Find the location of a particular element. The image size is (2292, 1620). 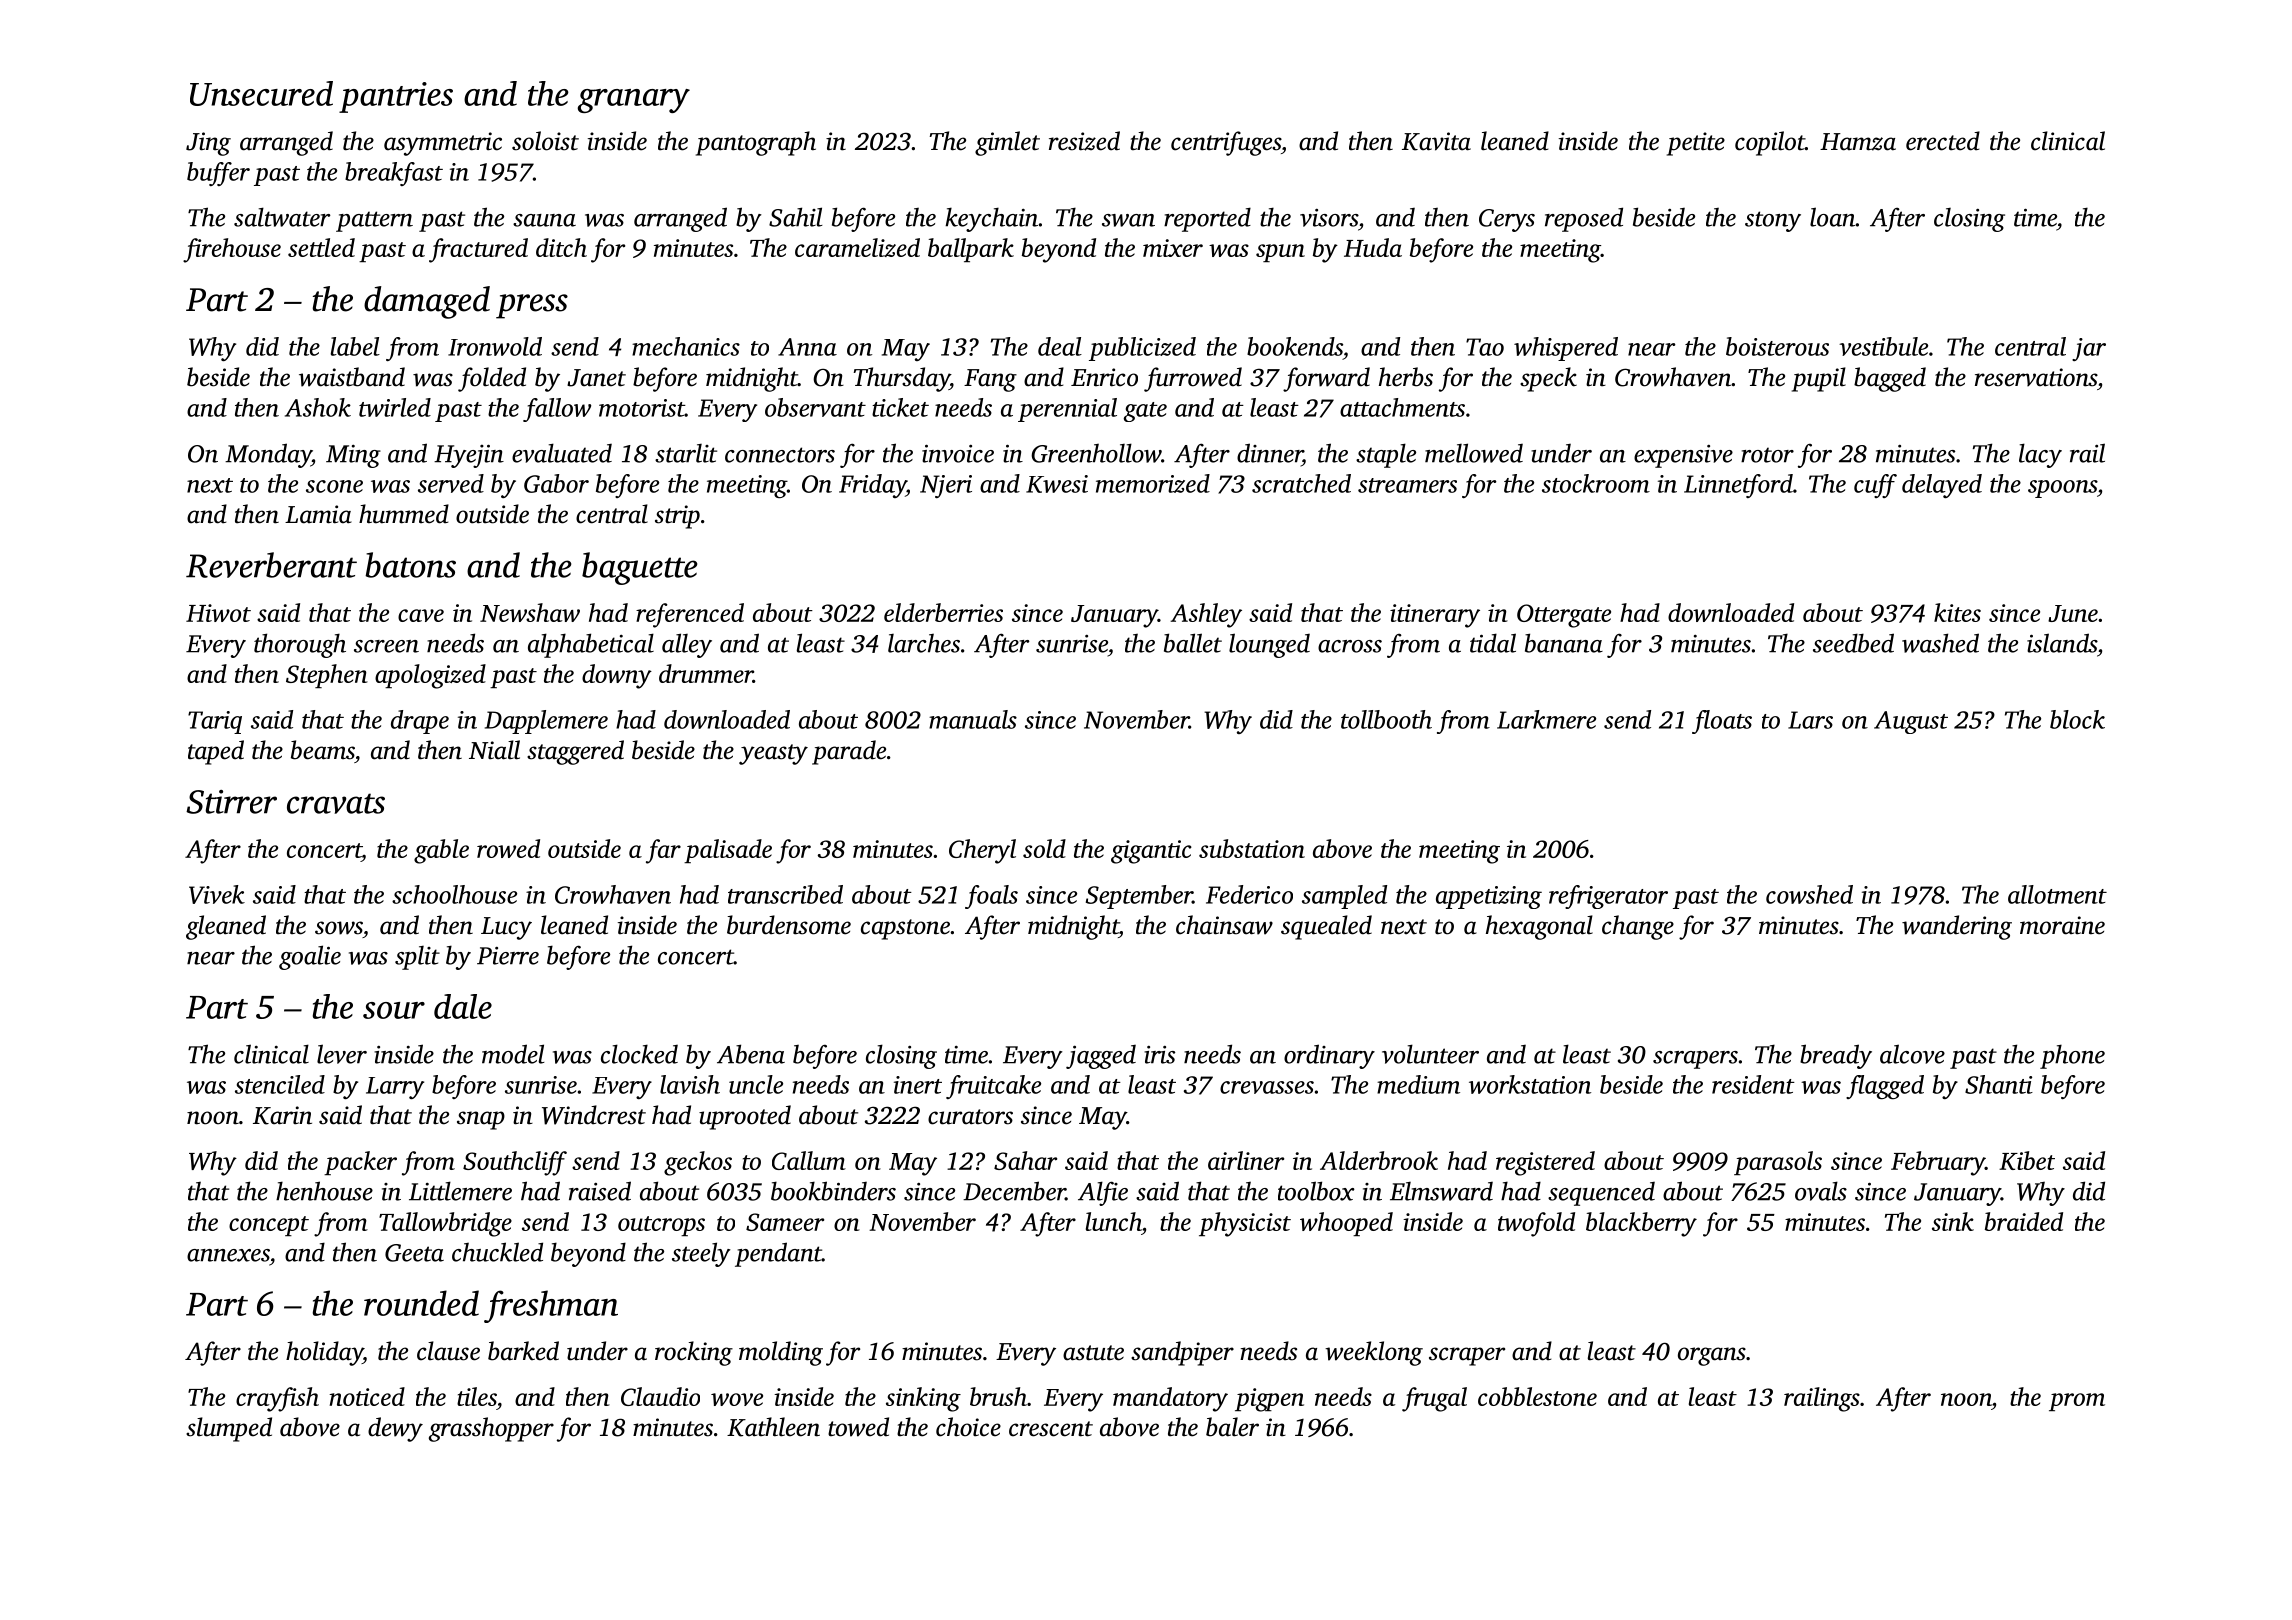

erected is located at coordinates (1943, 141).
